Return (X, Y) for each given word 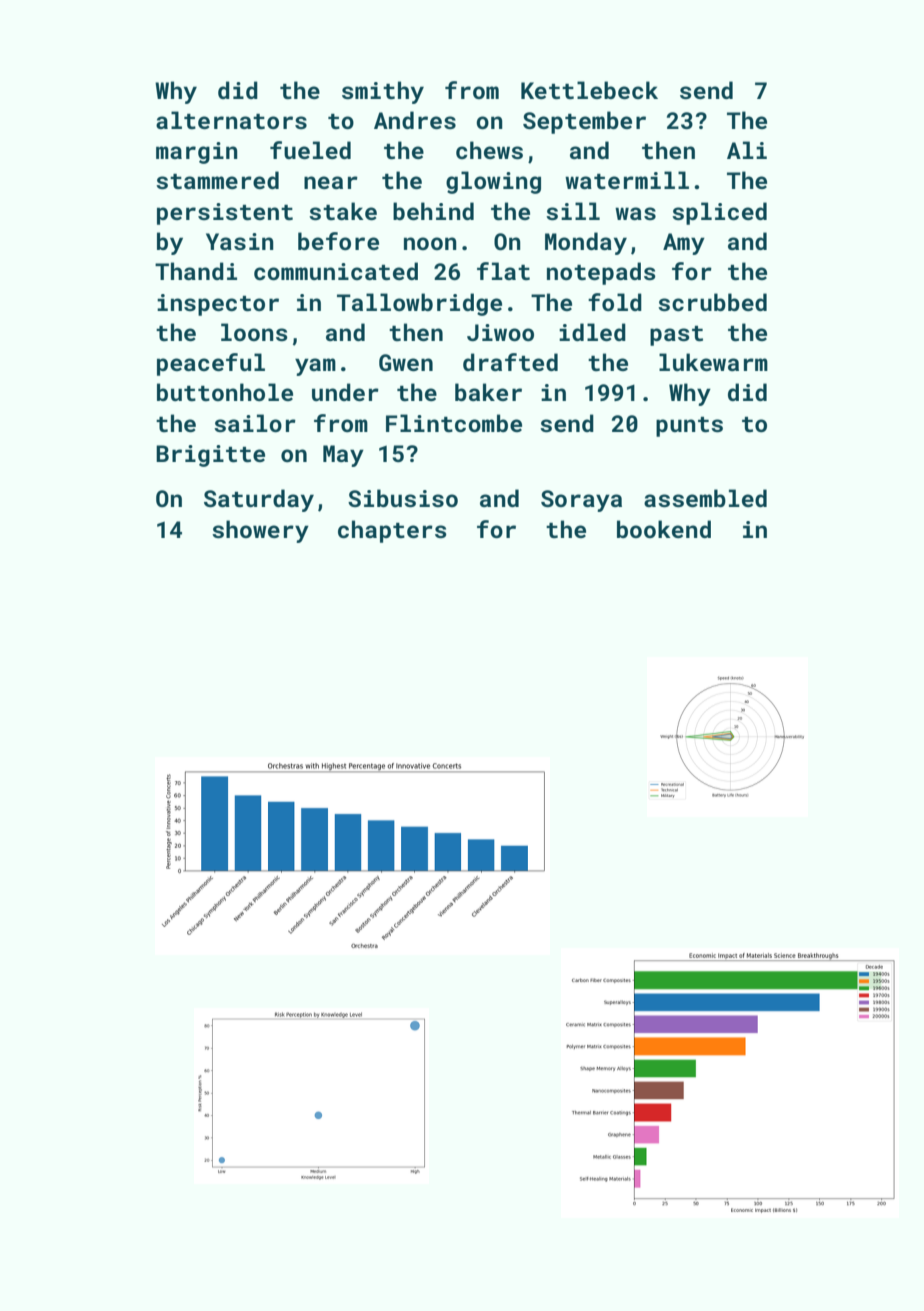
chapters (392, 531)
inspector (218, 305)
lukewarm (713, 362)
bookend (664, 529)
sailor (255, 423)
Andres (415, 120)
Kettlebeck (589, 90)
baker (488, 392)
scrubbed (712, 302)
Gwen (406, 362)
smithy (383, 92)
